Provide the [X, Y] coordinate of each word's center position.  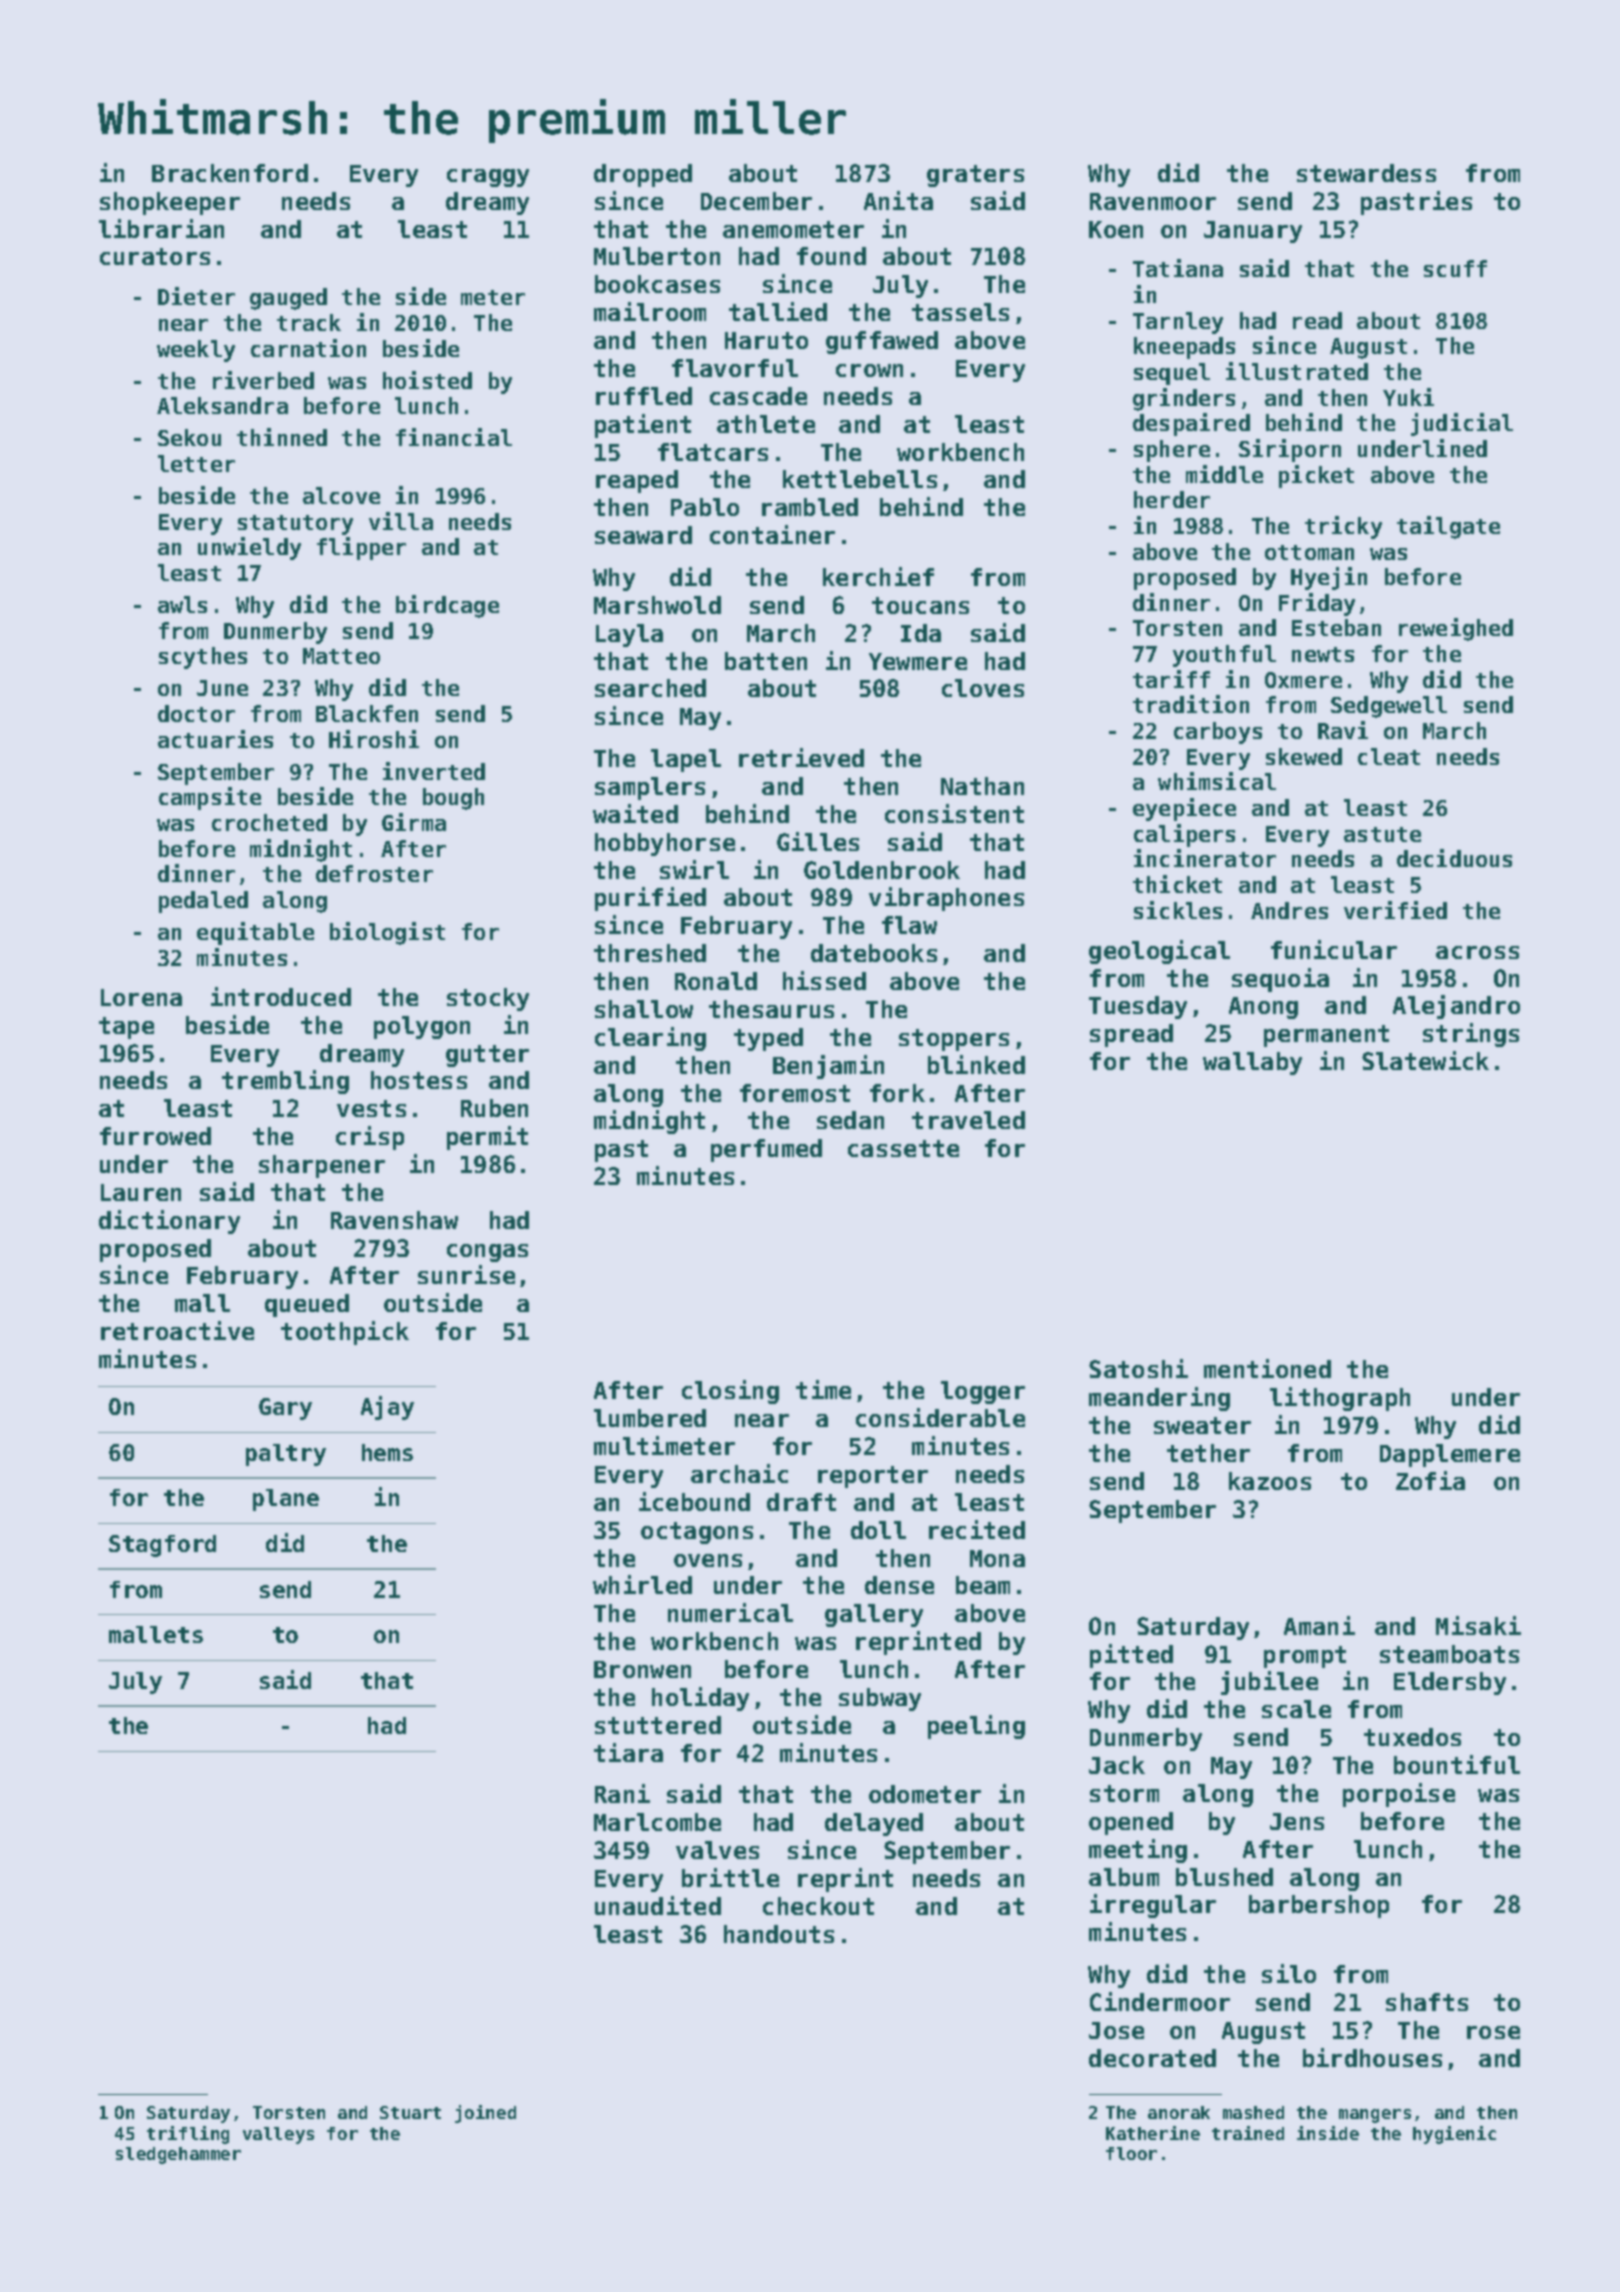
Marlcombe [657, 1822]
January [1253, 232]
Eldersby [1450, 1683]
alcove [341, 495]
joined [485, 2114]
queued [307, 1305]
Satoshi [1138, 1368]
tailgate [1448, 527]
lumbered [650, 1418]
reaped [637, 481]
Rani [622, 1793]
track [309, 322]
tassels [960, 312]
